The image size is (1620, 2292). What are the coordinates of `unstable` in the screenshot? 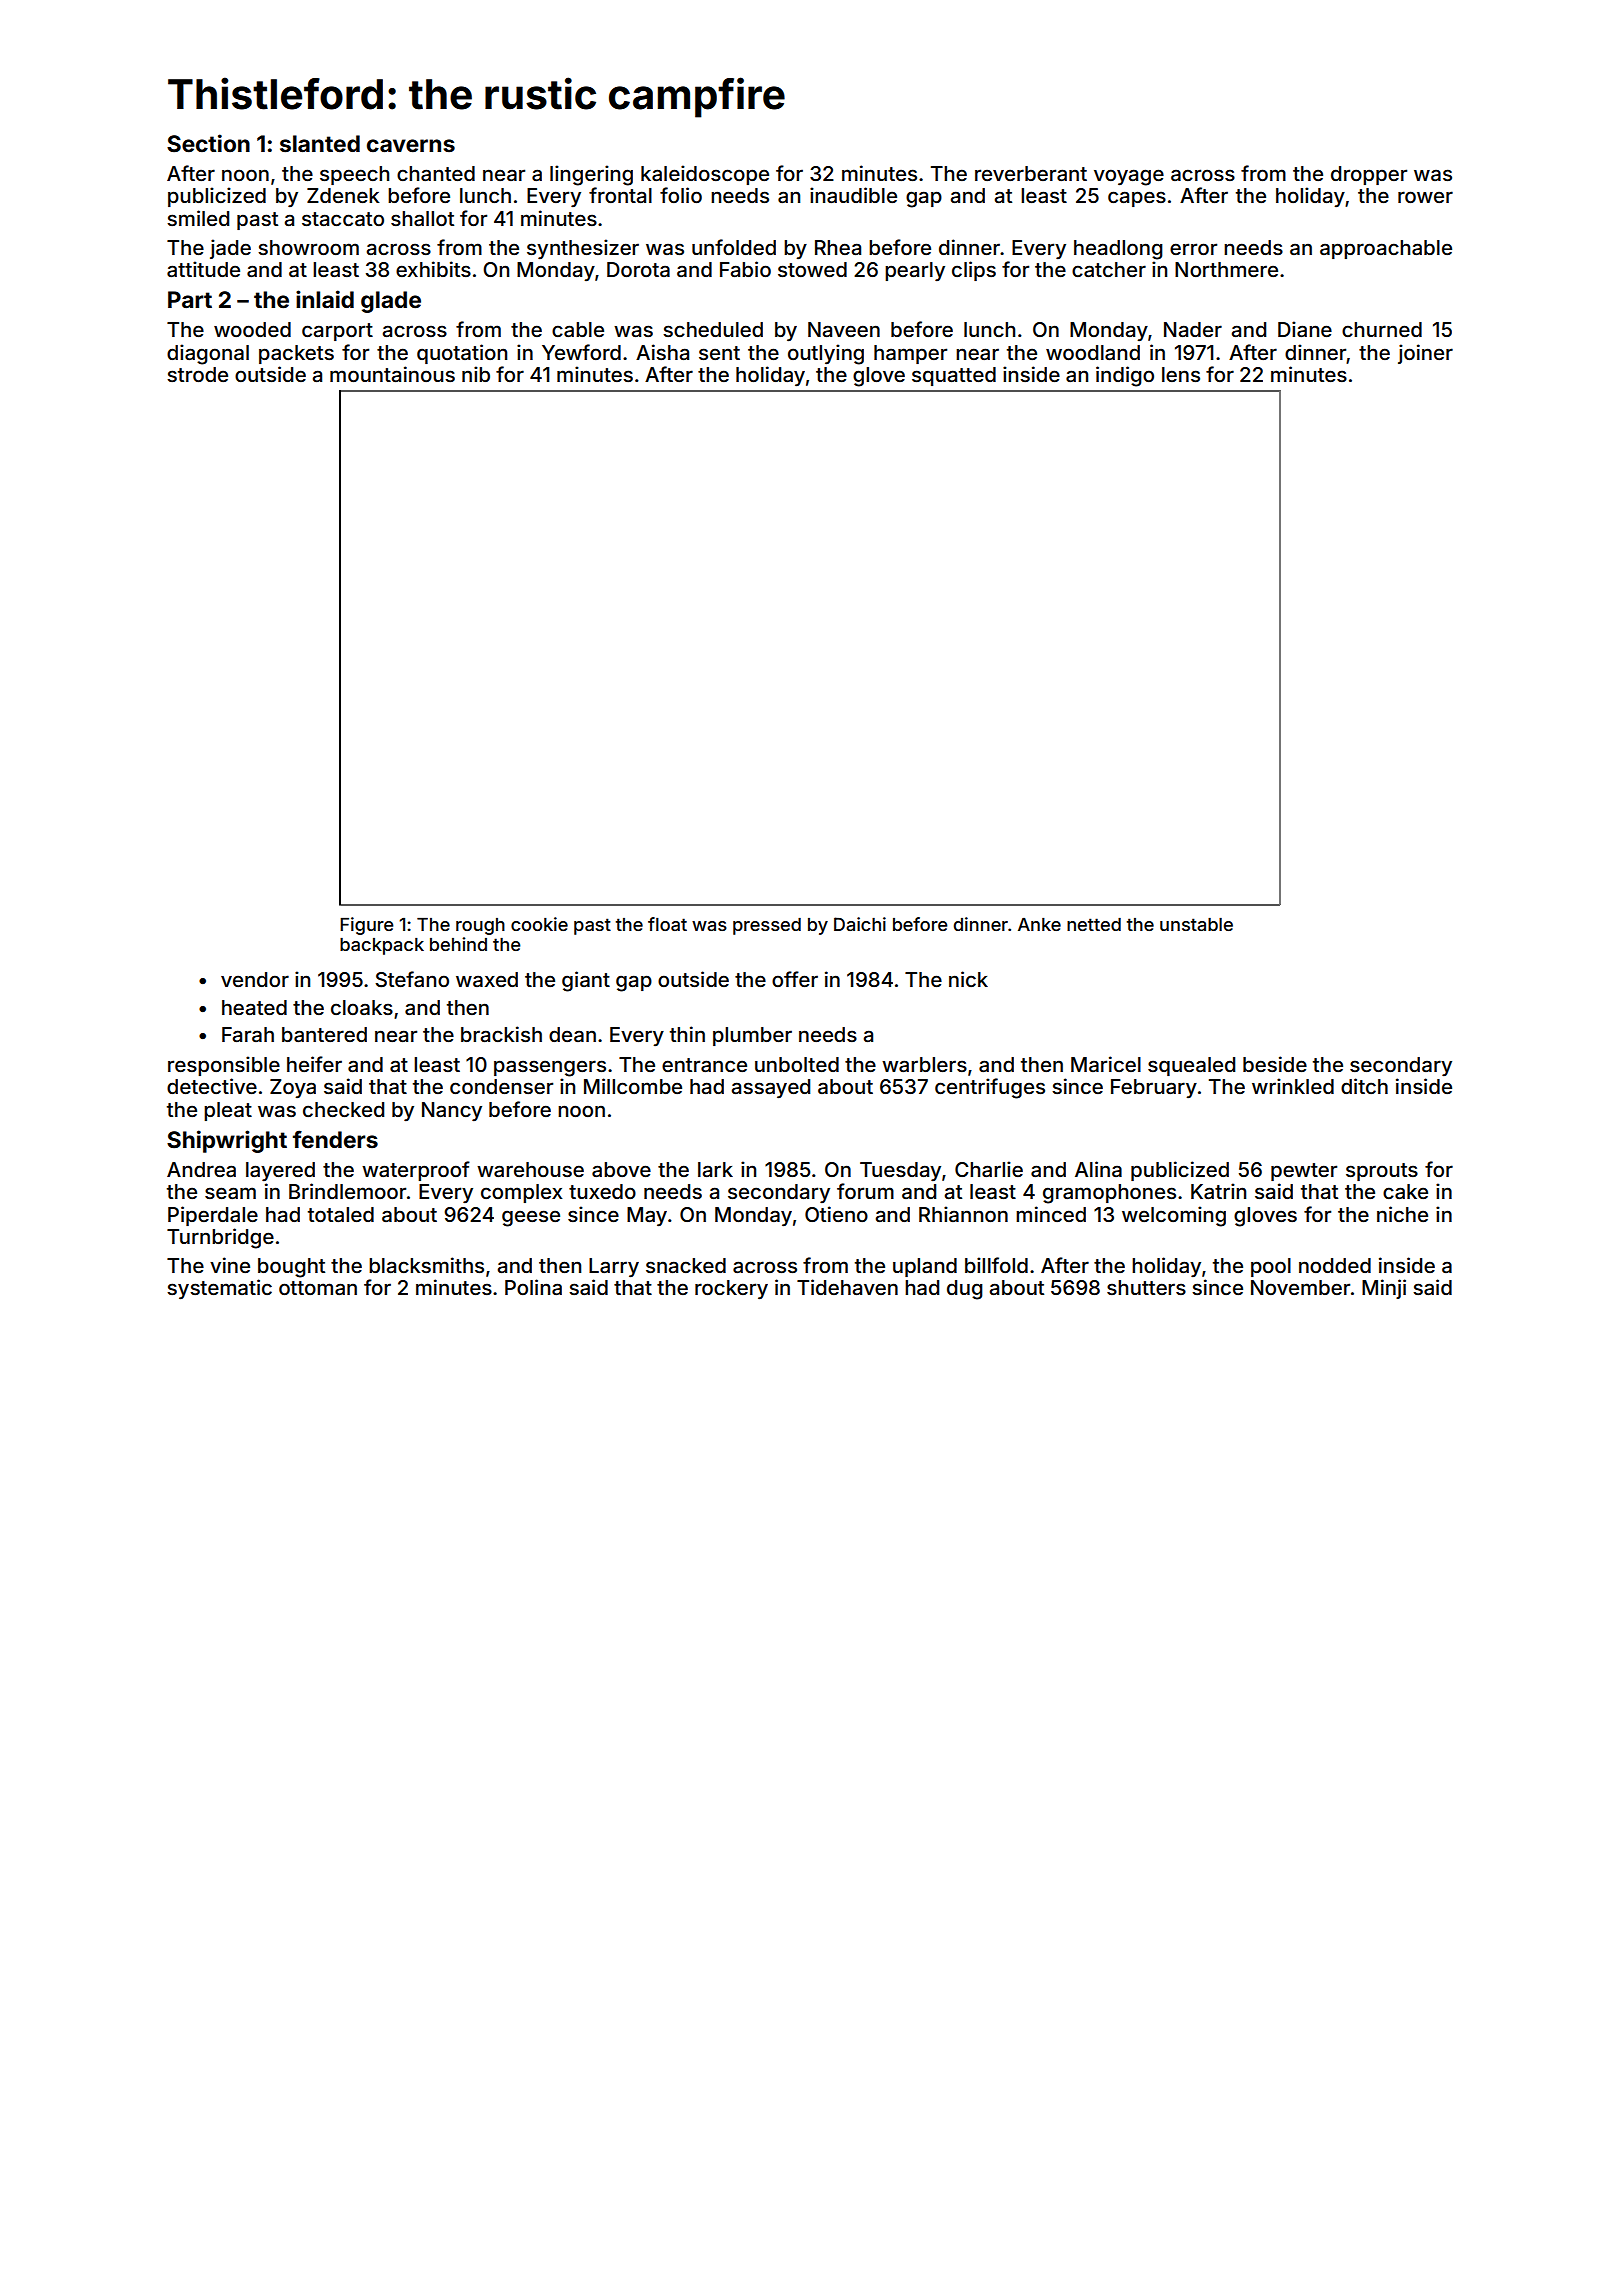 It's located at (1196, 924).
